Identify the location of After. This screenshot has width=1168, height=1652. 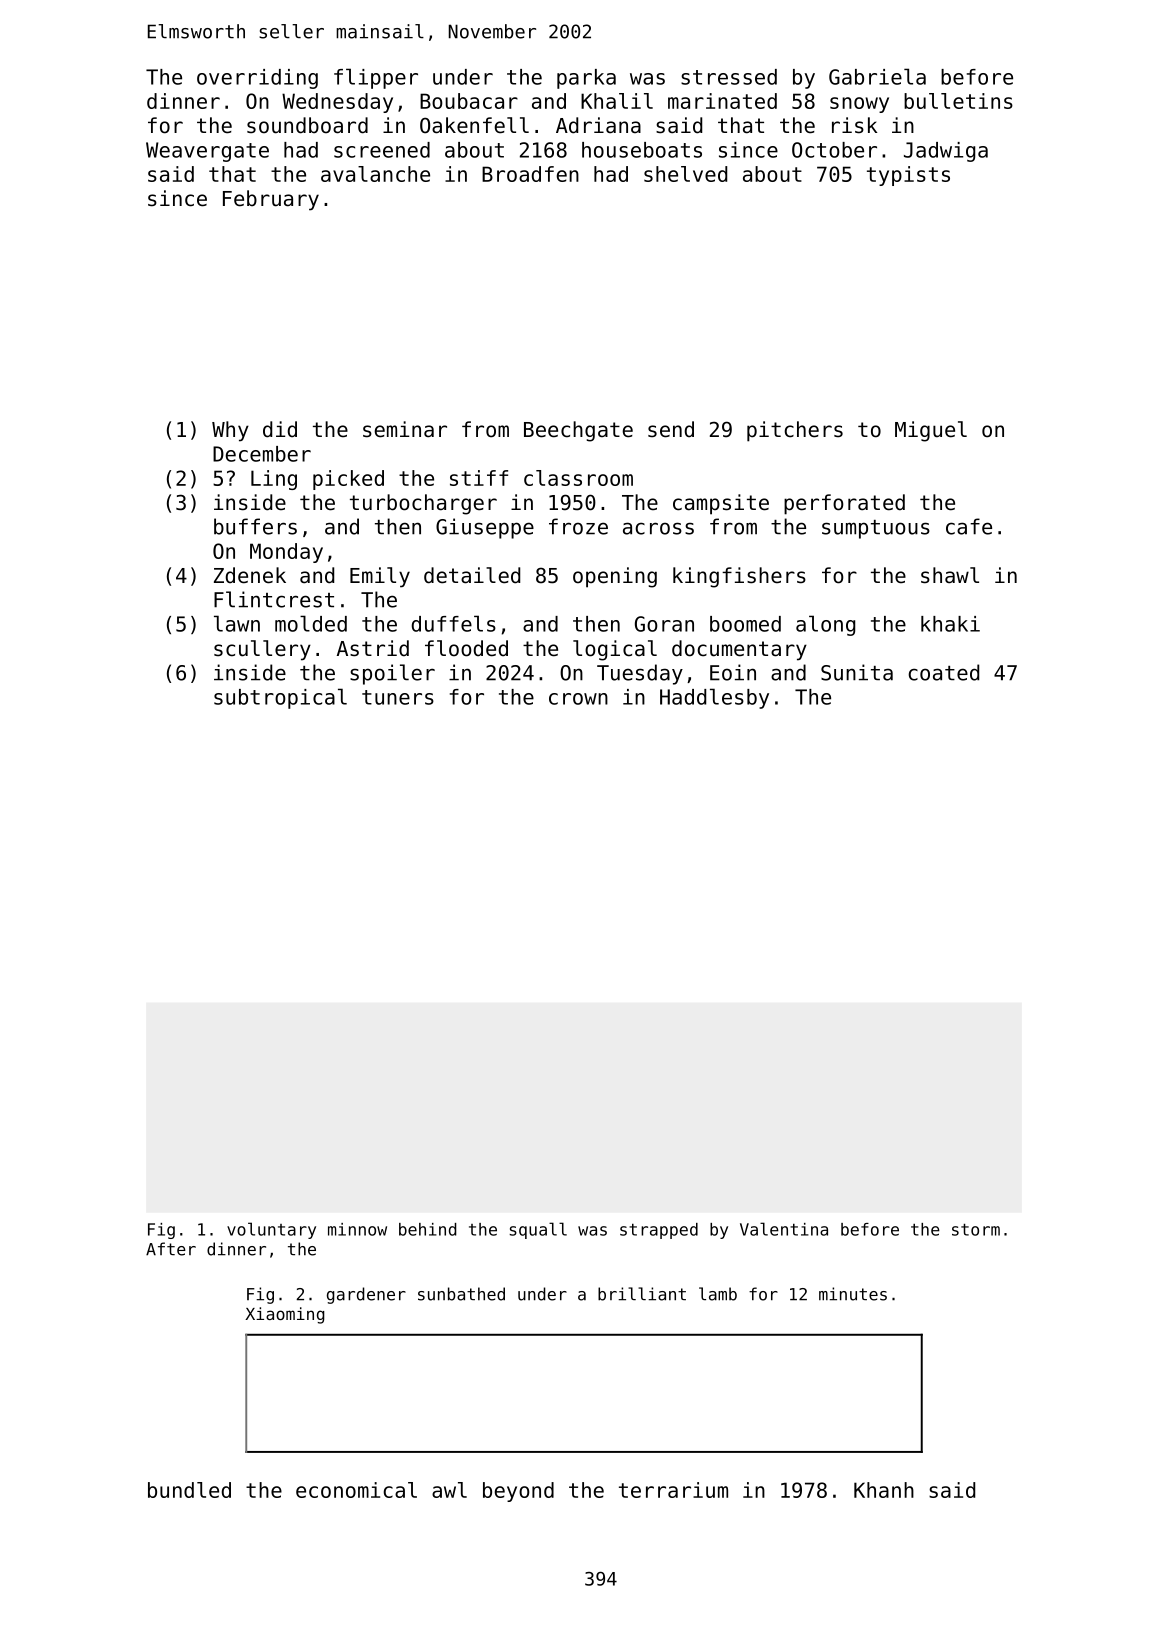
(171, 1249).
